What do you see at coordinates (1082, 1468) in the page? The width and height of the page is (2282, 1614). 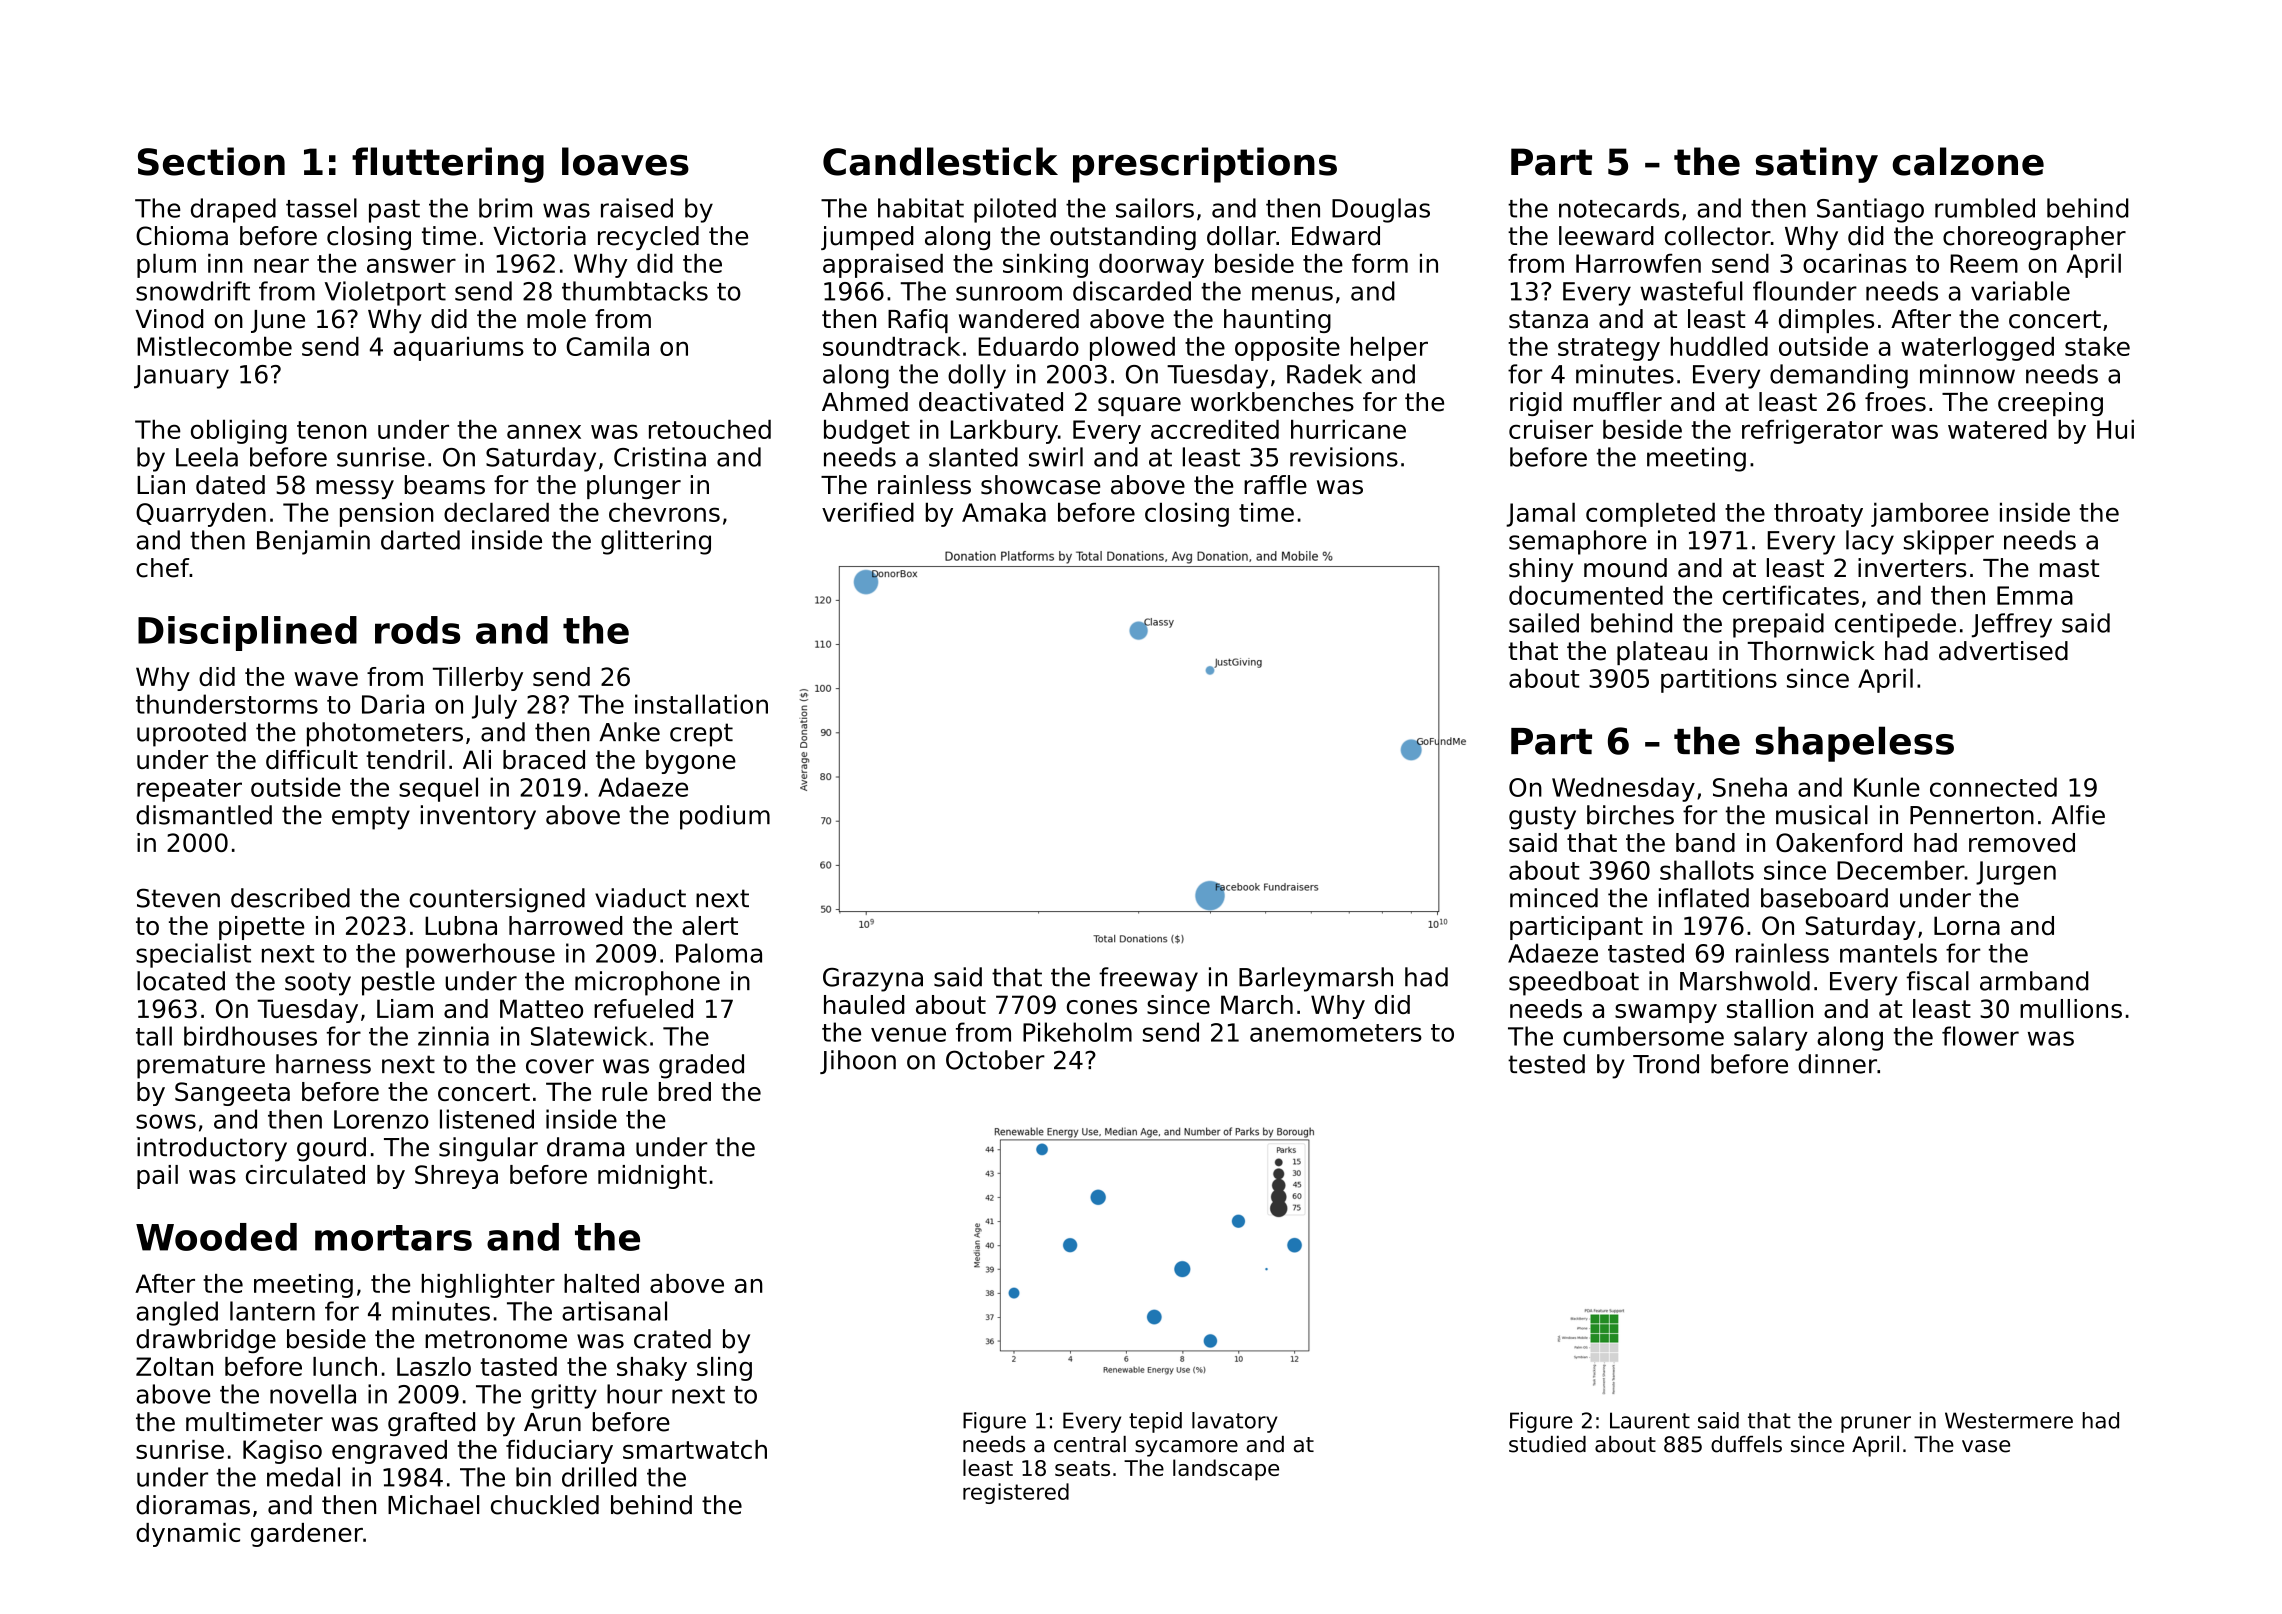 I see `seats` at bounding box center [1082, 1468].
